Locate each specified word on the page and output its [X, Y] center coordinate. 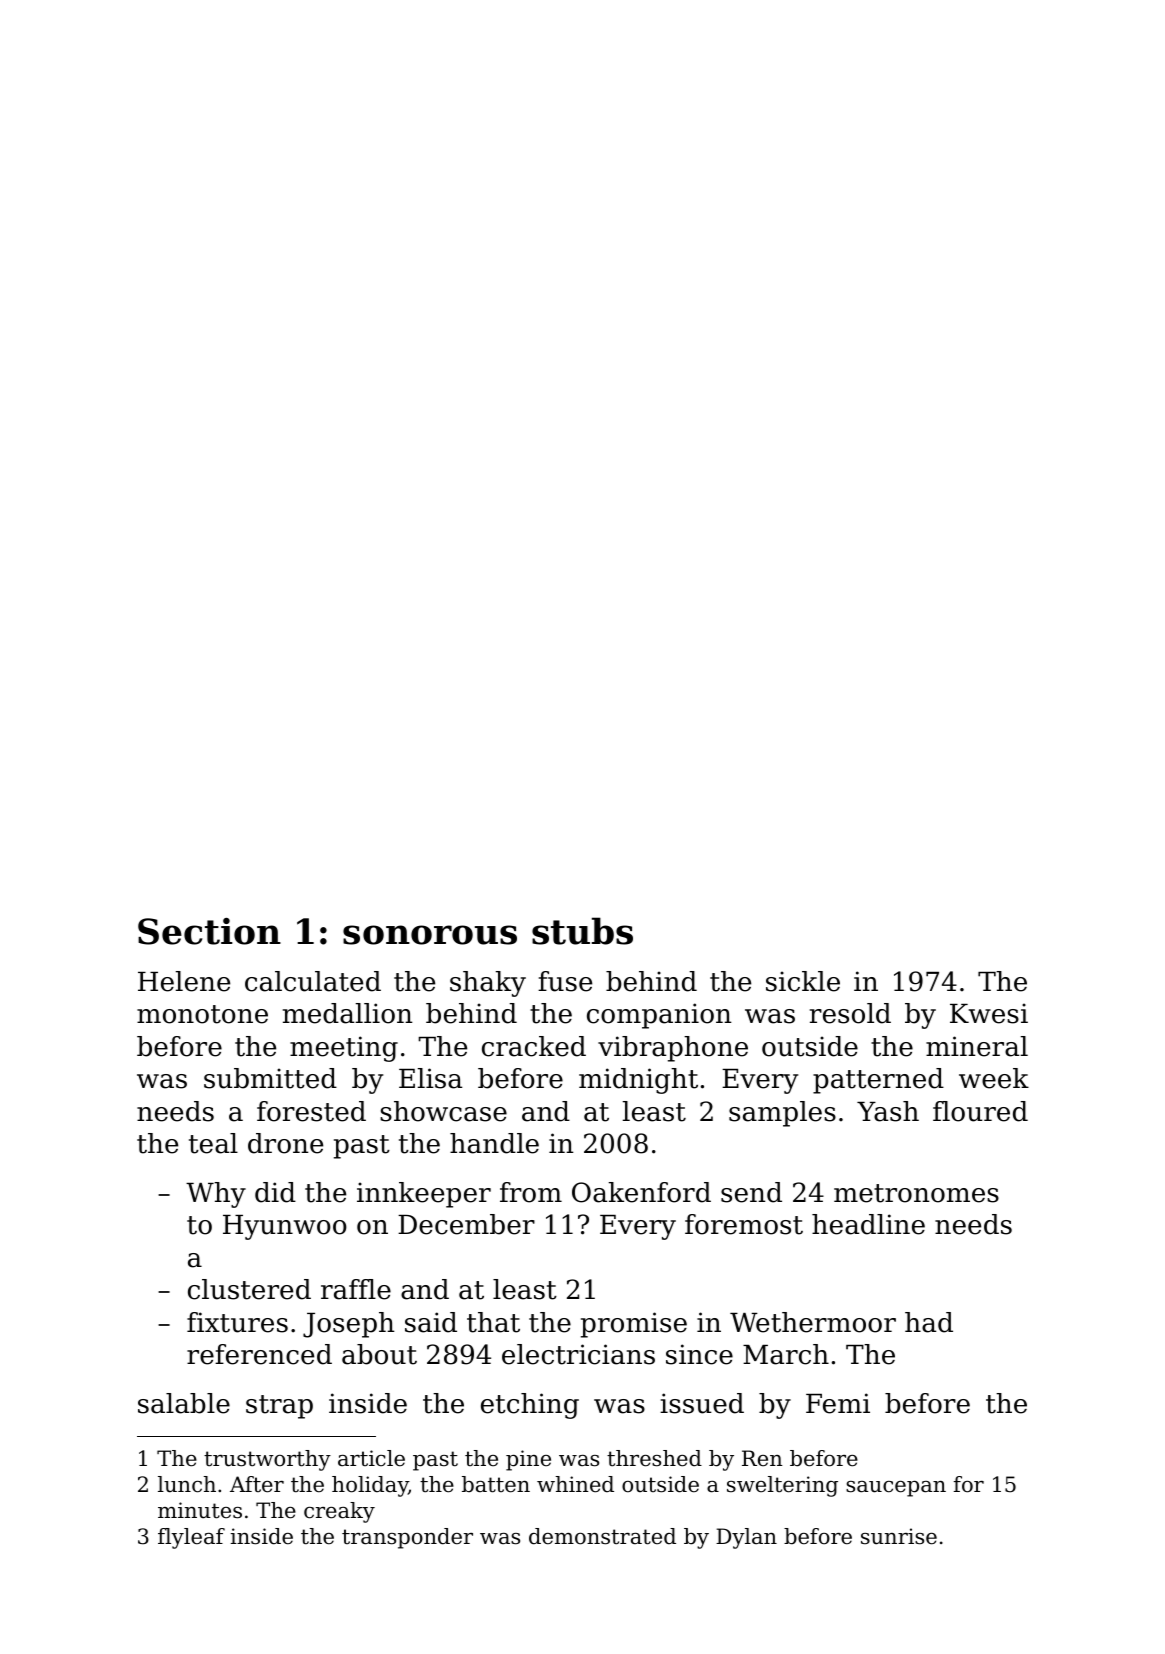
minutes [200, 1510]
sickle [803, 981]
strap [279, 1407]
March [786, 1354]
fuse [565, 981]
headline [868, 1224]
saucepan [896, 1489]
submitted [270, 1078]
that [493, 1322]
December [466, 1224]
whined [575, 1484]
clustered [249, 1289]
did [275, 1192]
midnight [638, 1081]
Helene [184, 981]
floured [980, 1111]
